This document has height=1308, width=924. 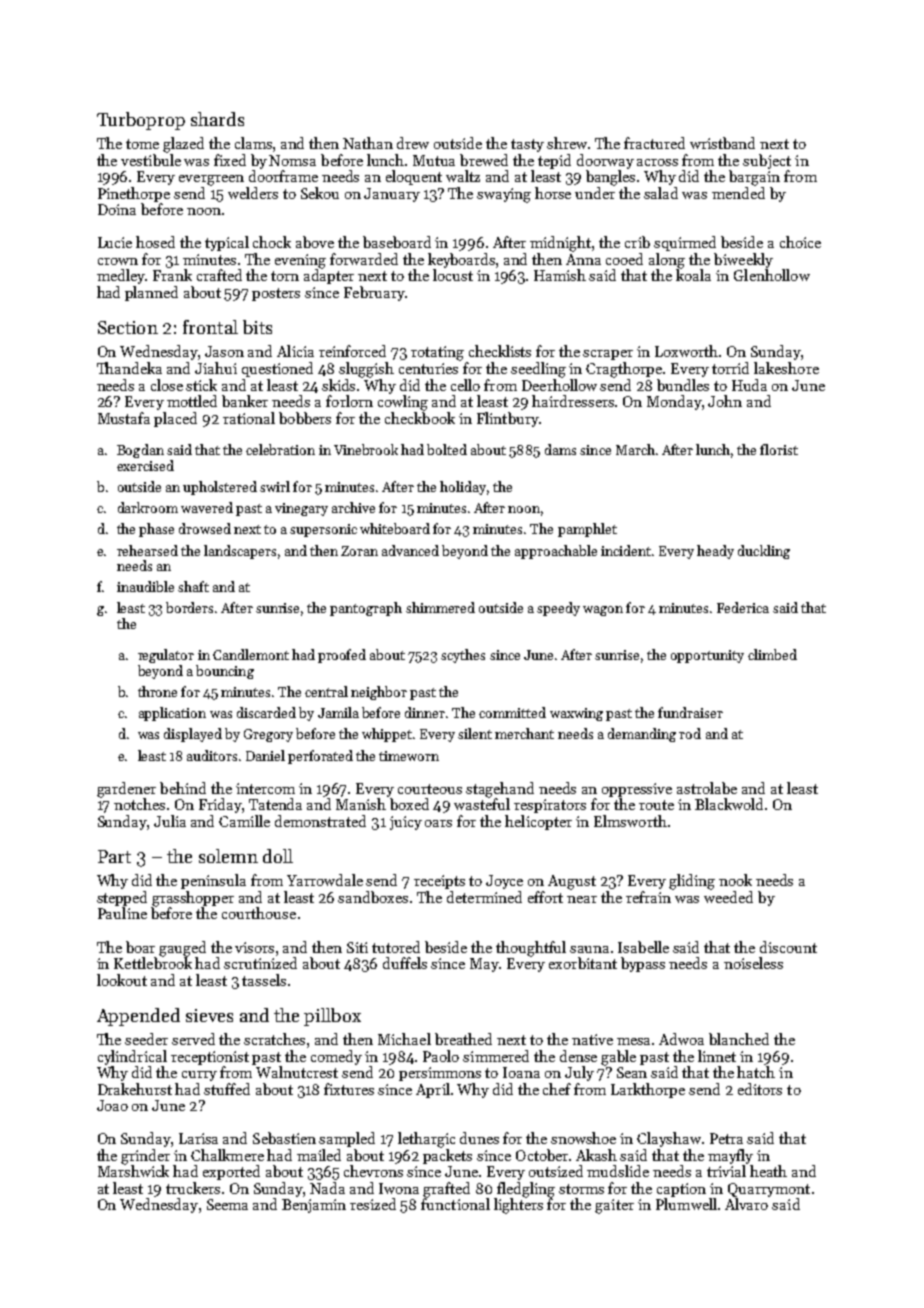 What do you see at coordinates (122, 898) in the document?
I see `stepped` at bounding box center [122, 898].
